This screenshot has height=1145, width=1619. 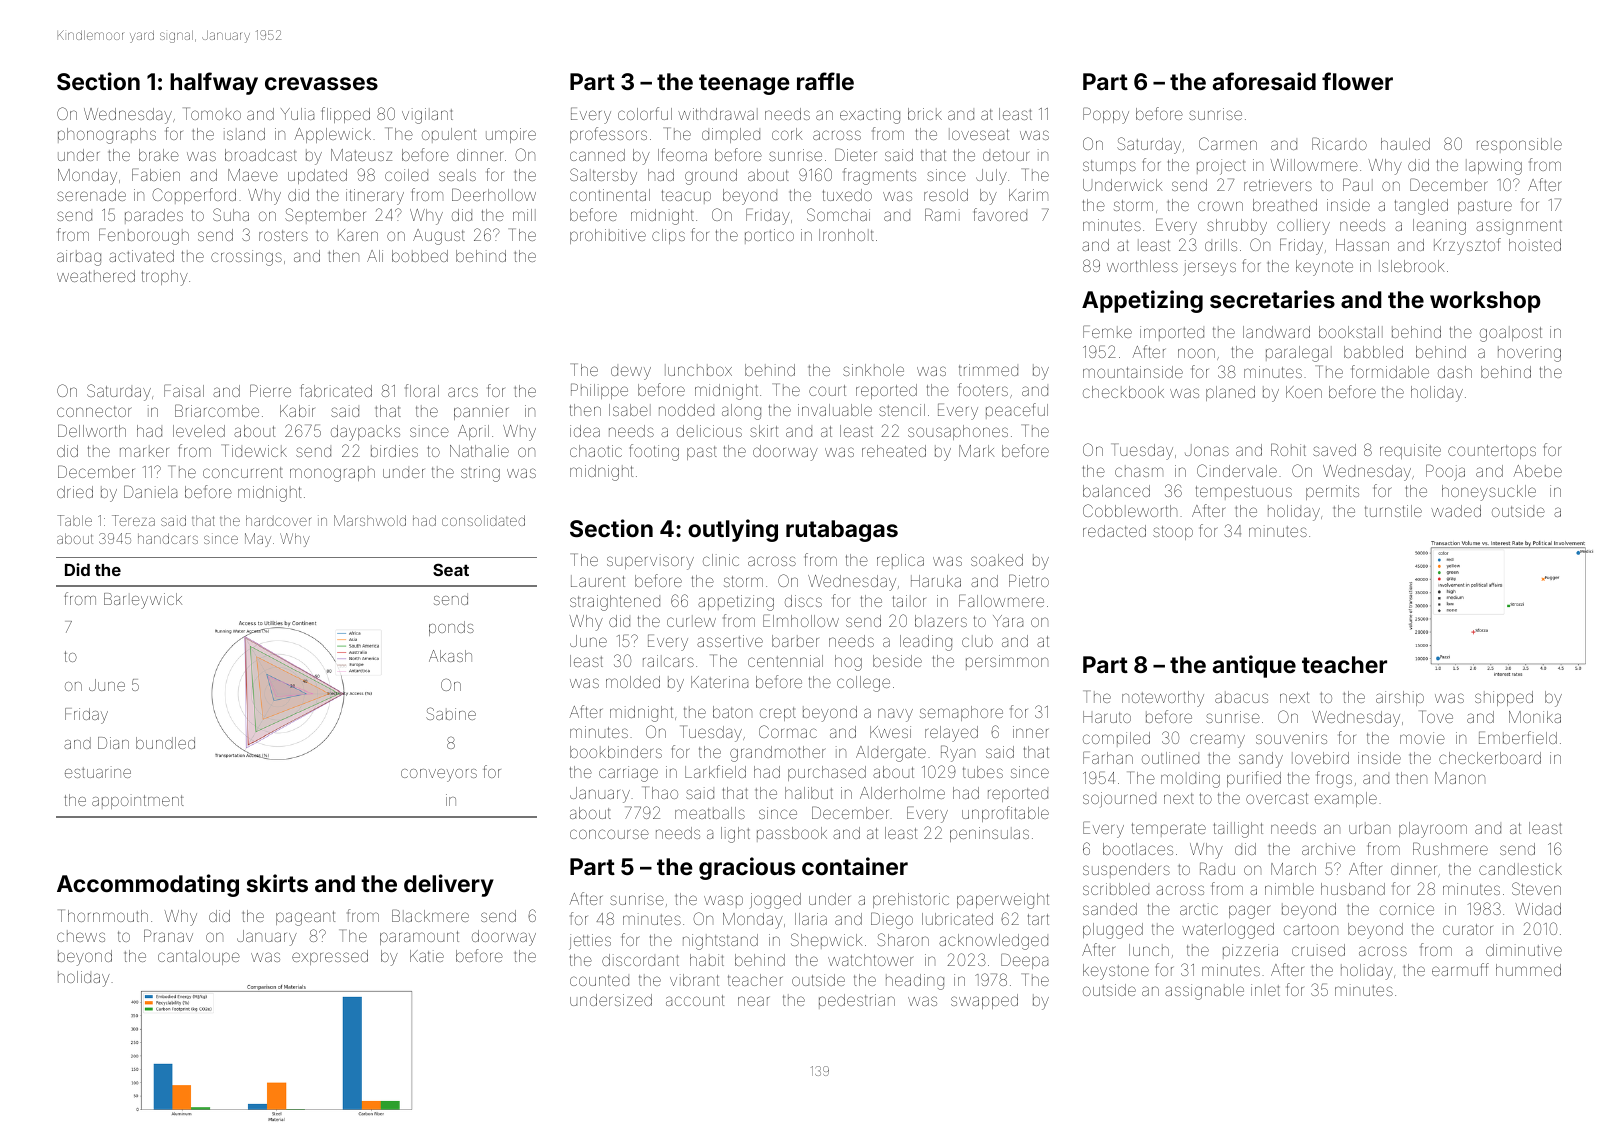 What do you see at coordinates (744, 84) in the screenshot?
I see `teenage` at bounding box center [744, 84].
